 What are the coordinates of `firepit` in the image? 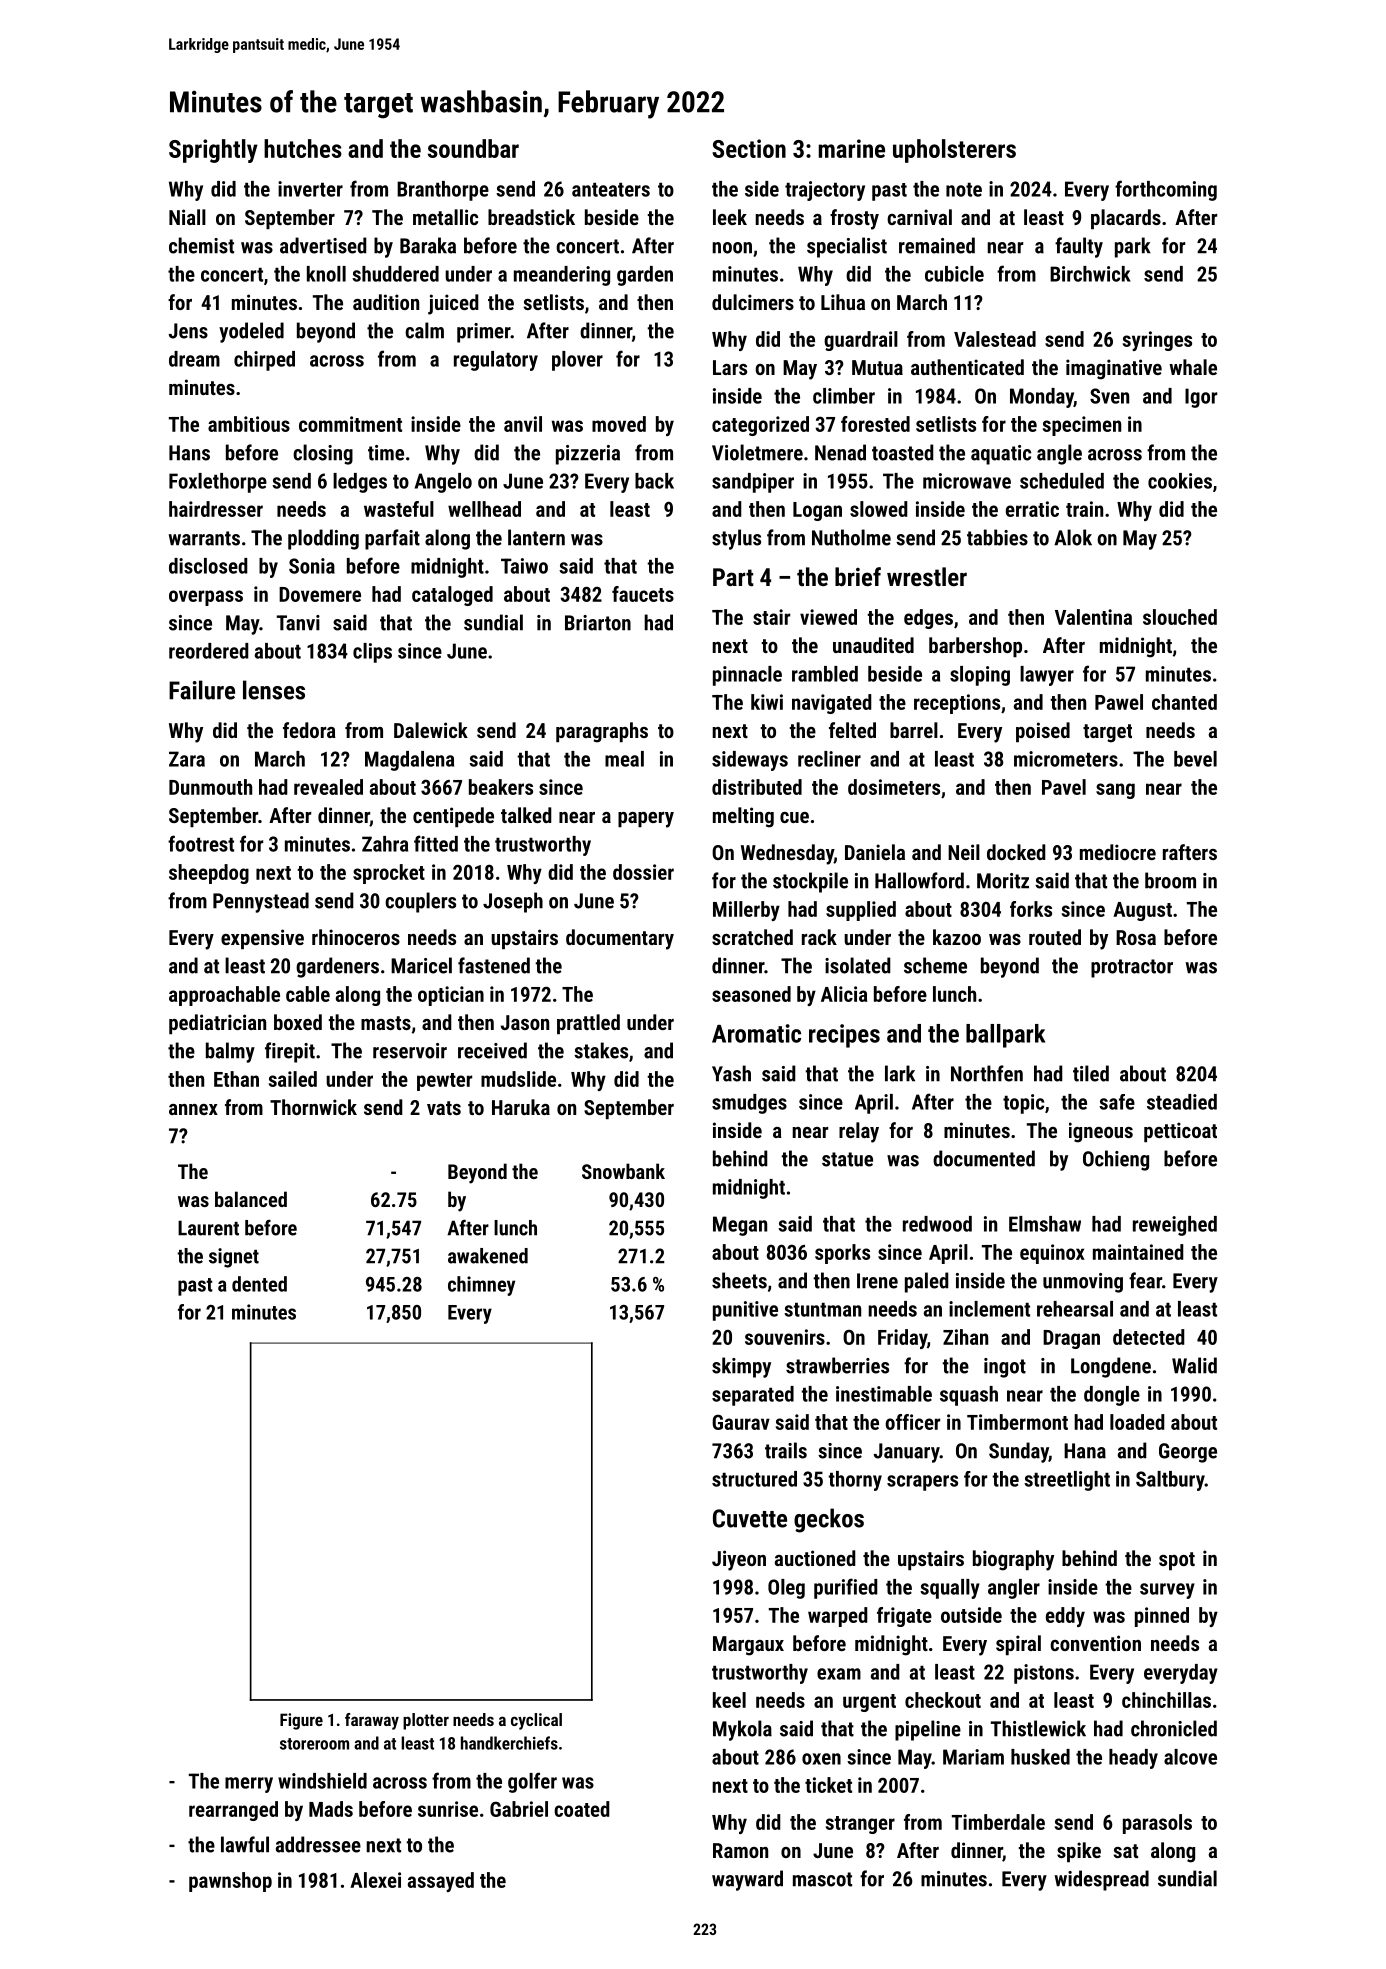 It's located at (290, 1052).
